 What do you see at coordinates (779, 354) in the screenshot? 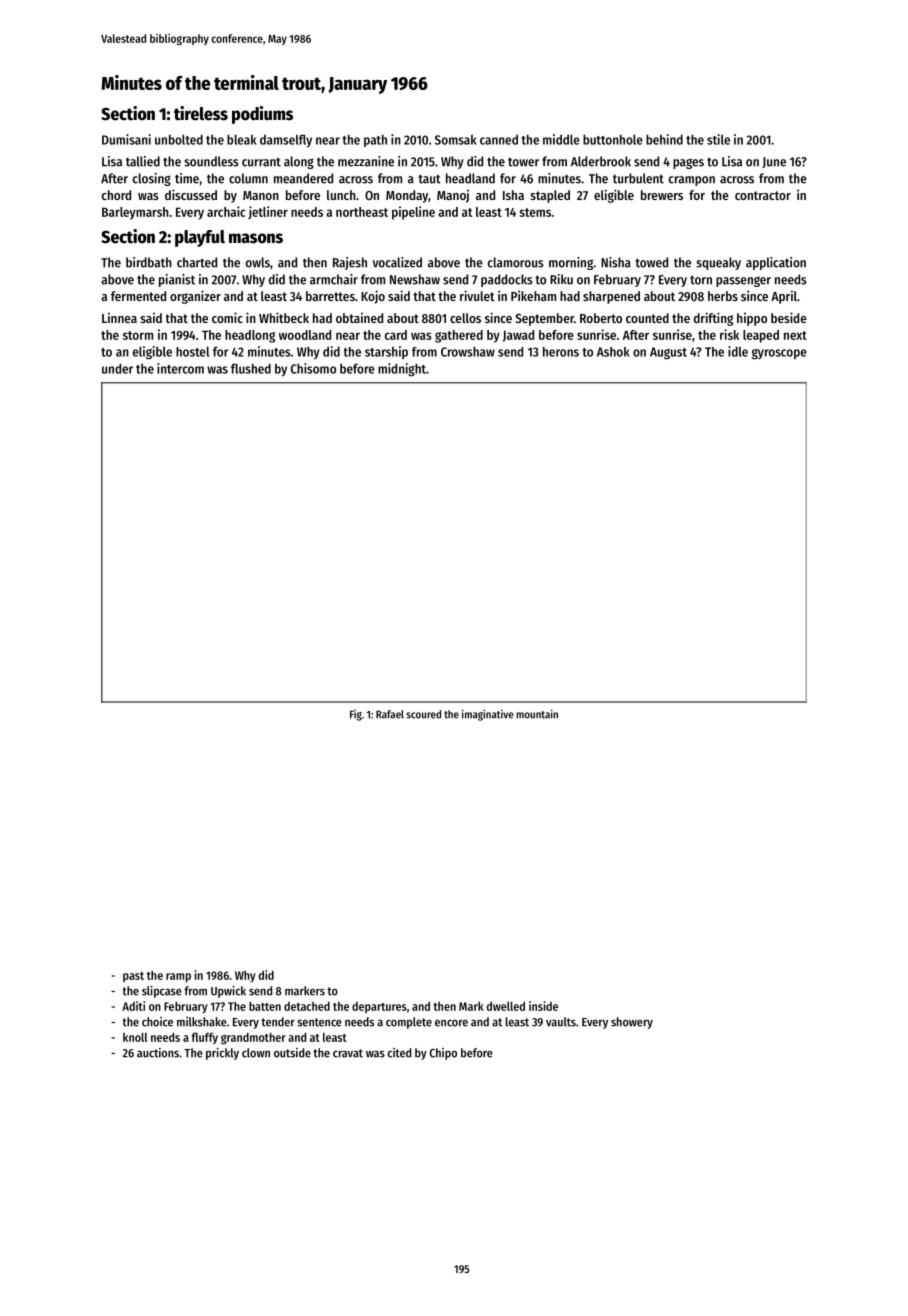
I see `gyroscope` at bounding box center [779, 354].
